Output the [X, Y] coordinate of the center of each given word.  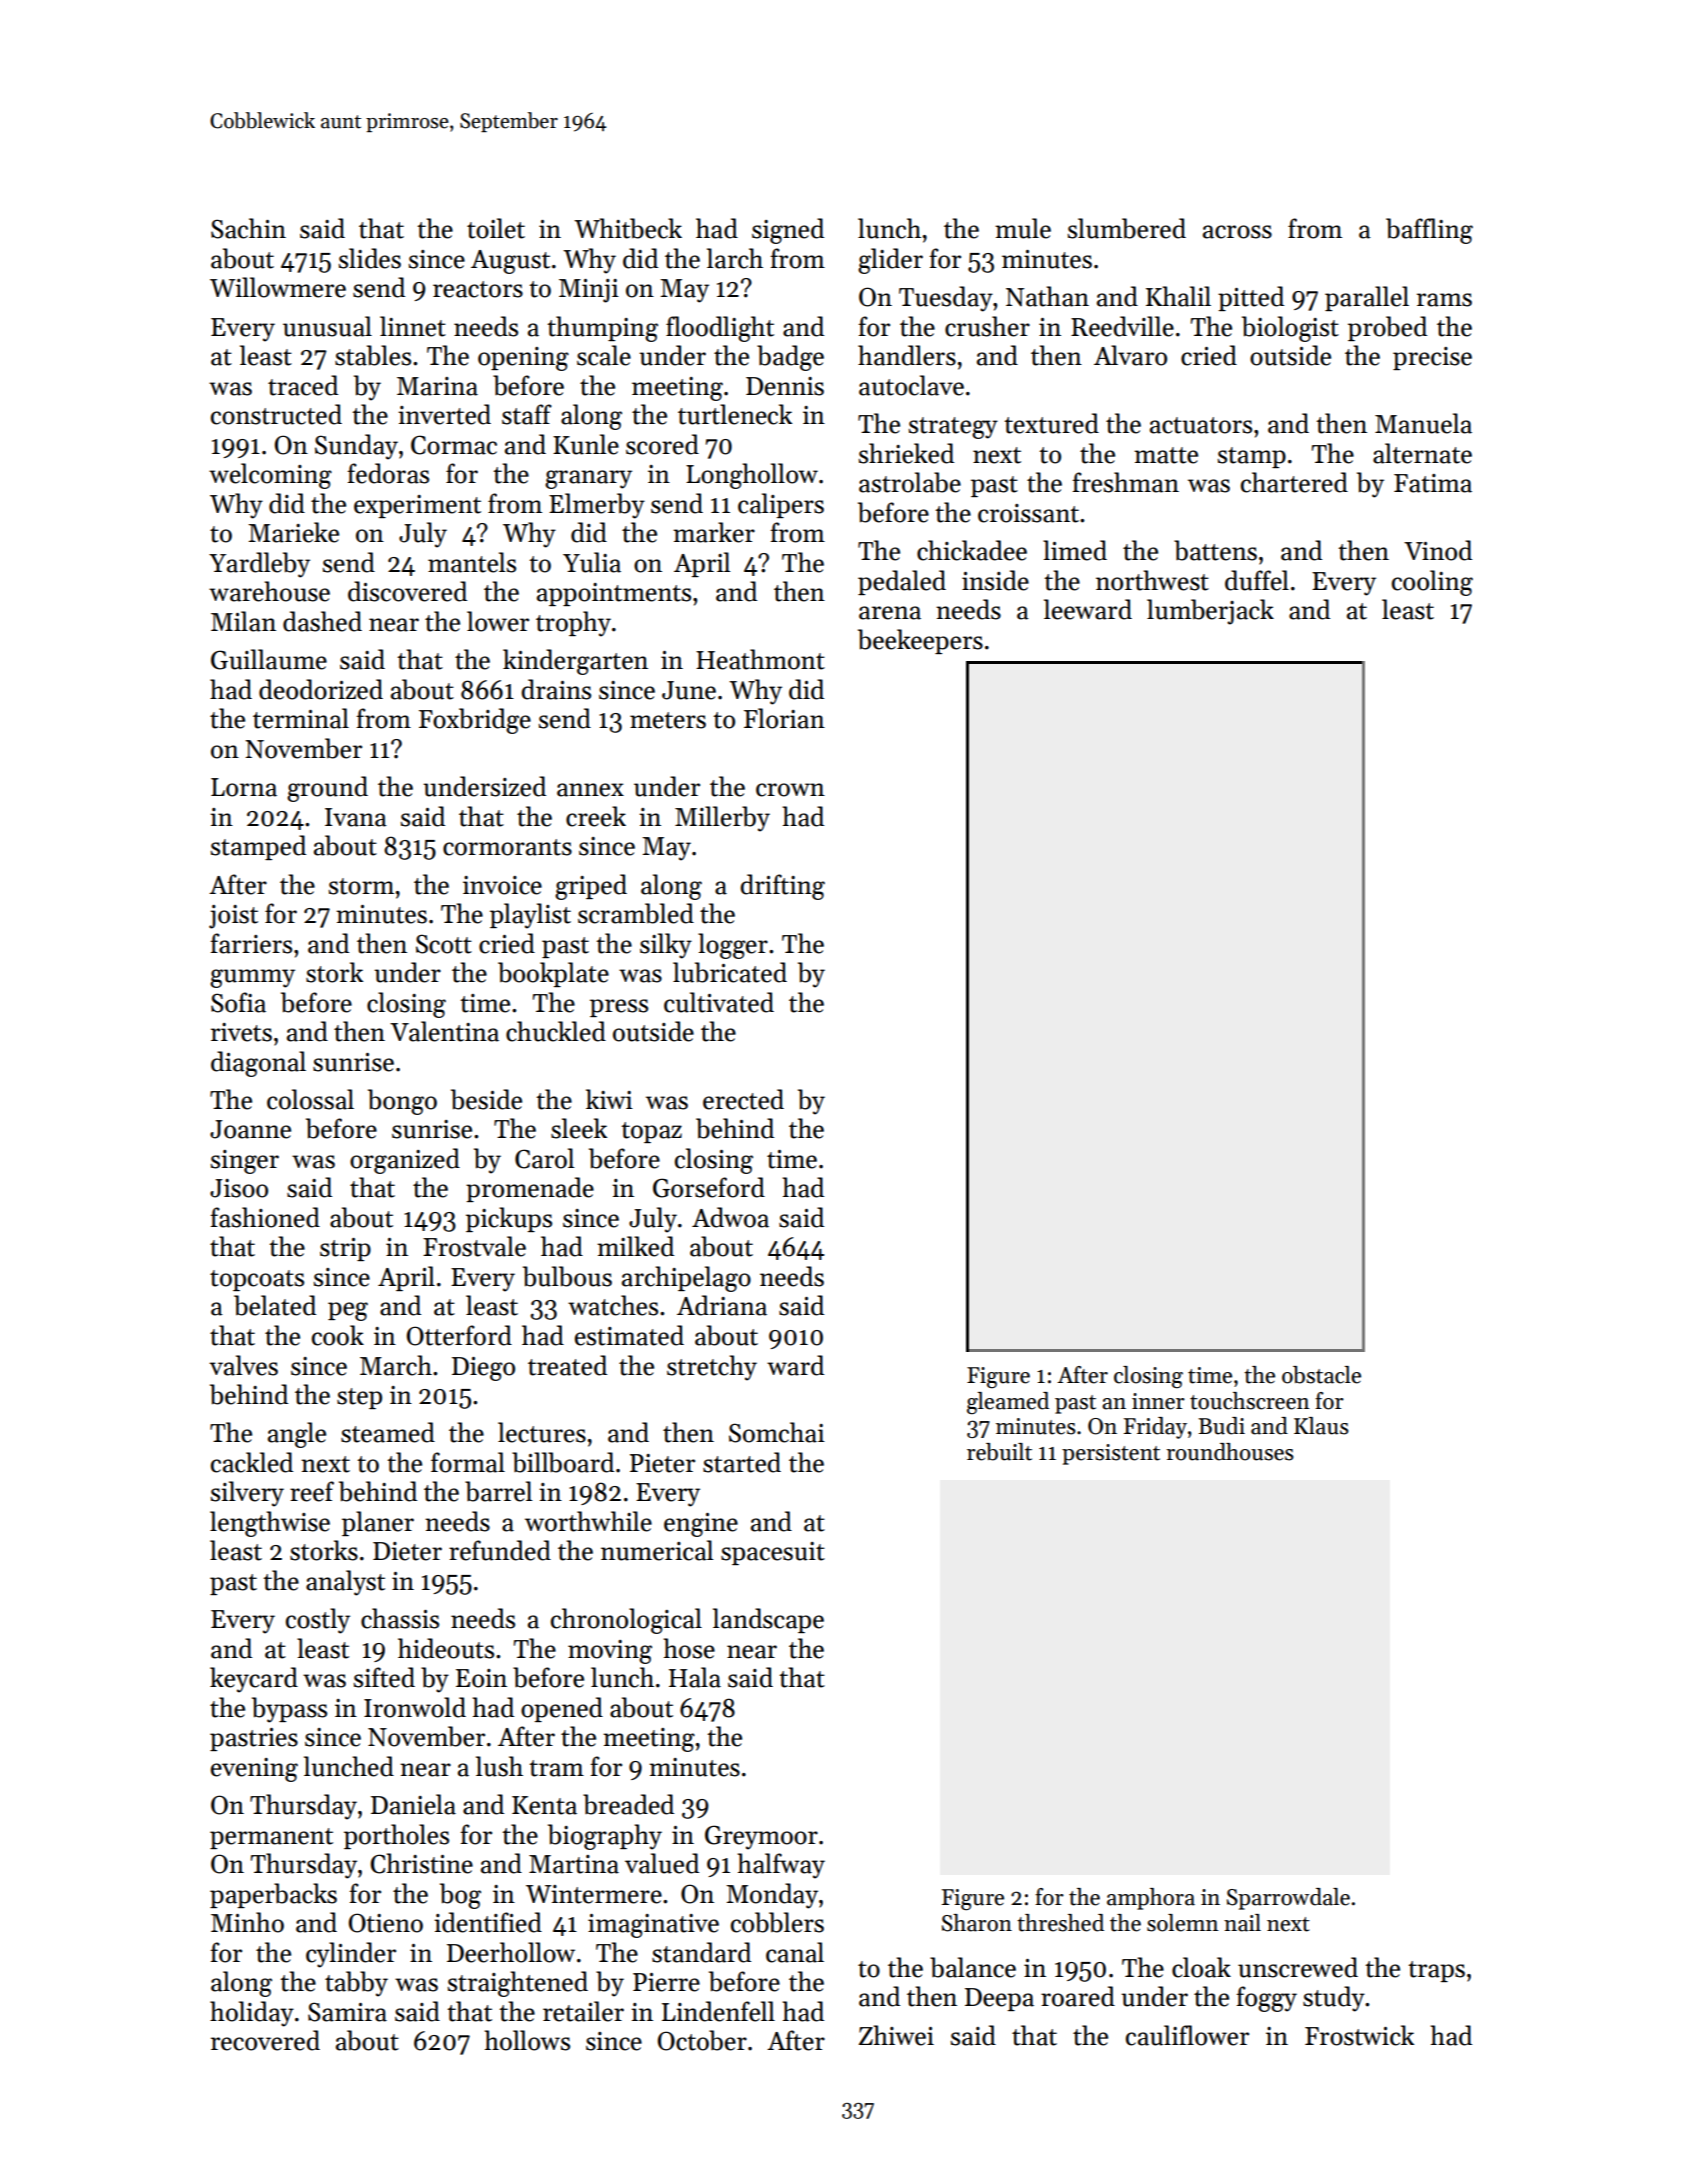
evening [254, 1770]
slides [370, 258]
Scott [444, 944]
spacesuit [773, 1553]
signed [788, 231]
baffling [1429, 231]
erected [743, 1099]
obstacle [1321, 1375]
